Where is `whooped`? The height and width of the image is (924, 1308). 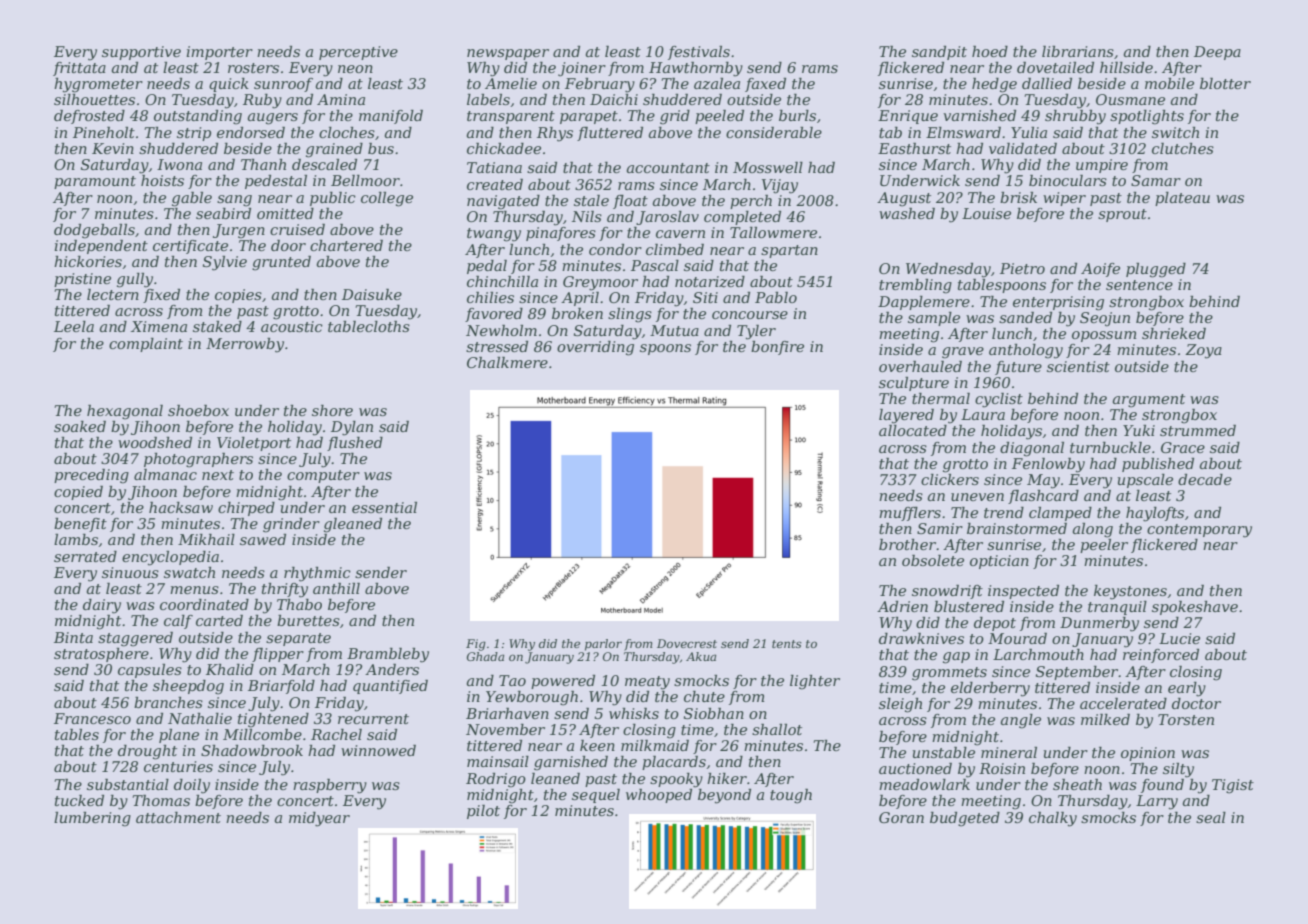 whooped is located at coordinates (659, 796).
